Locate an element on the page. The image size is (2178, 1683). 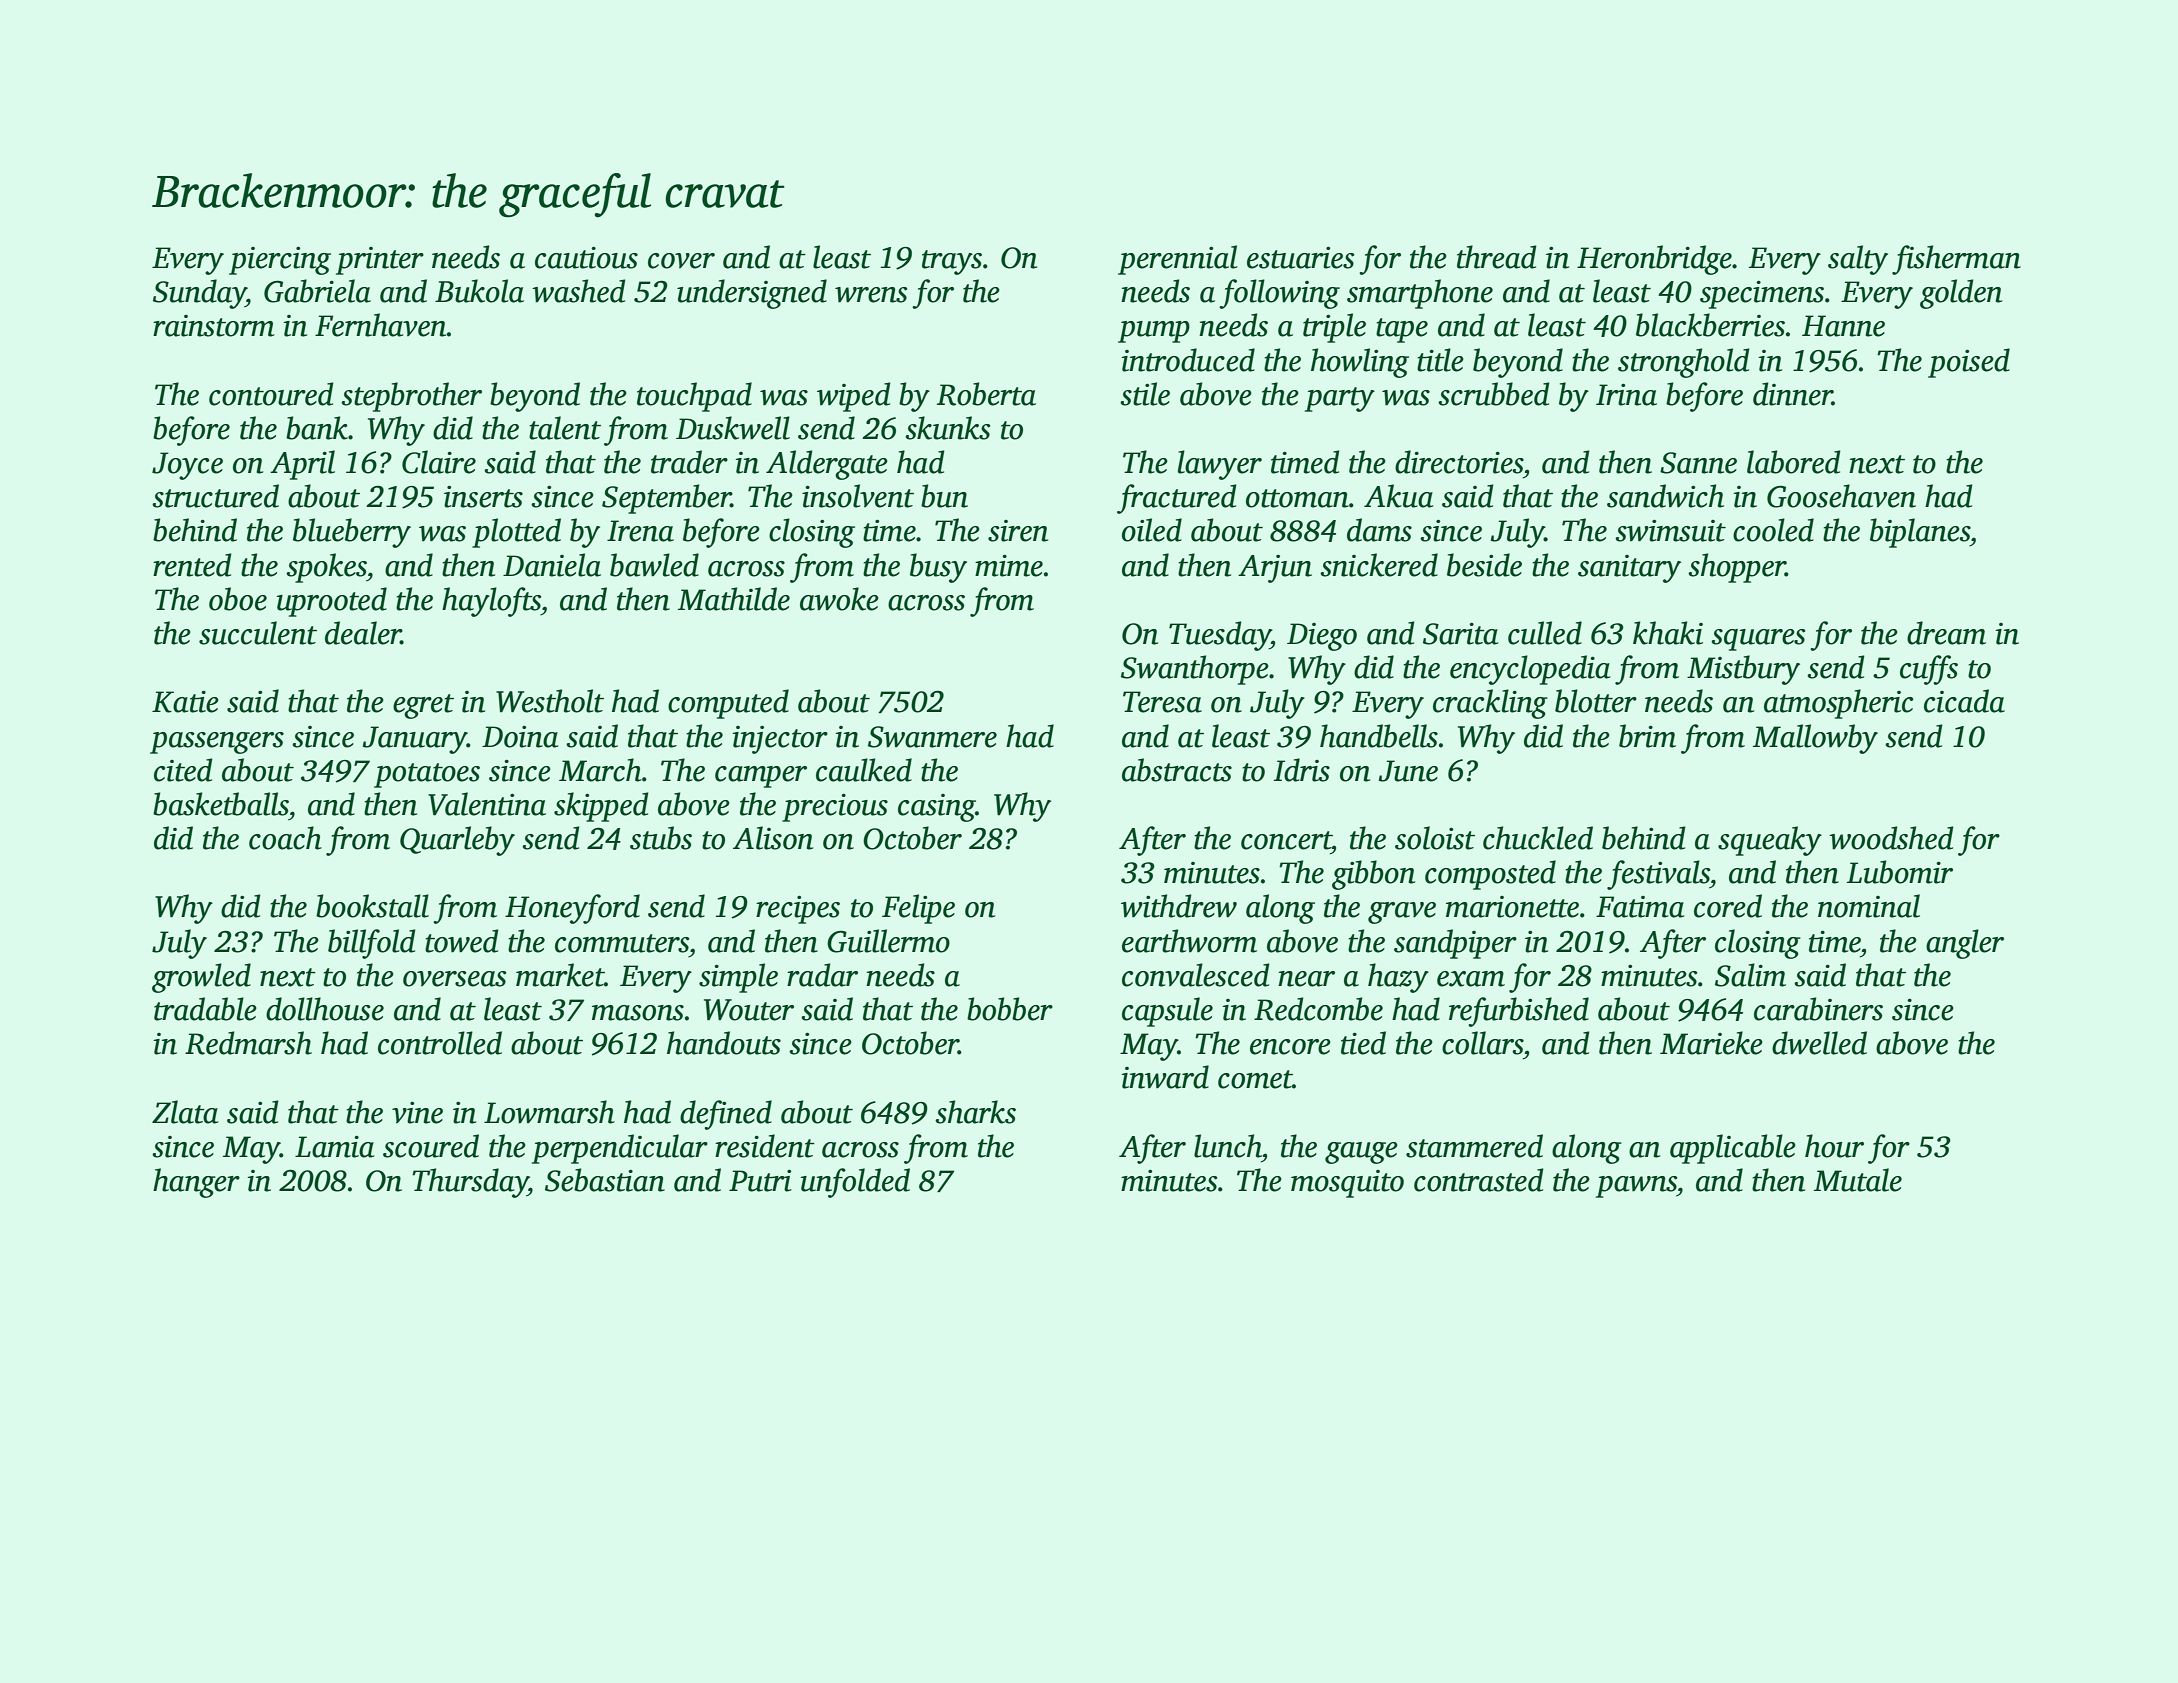
Sanne is located at coordinates (1698, 463).
